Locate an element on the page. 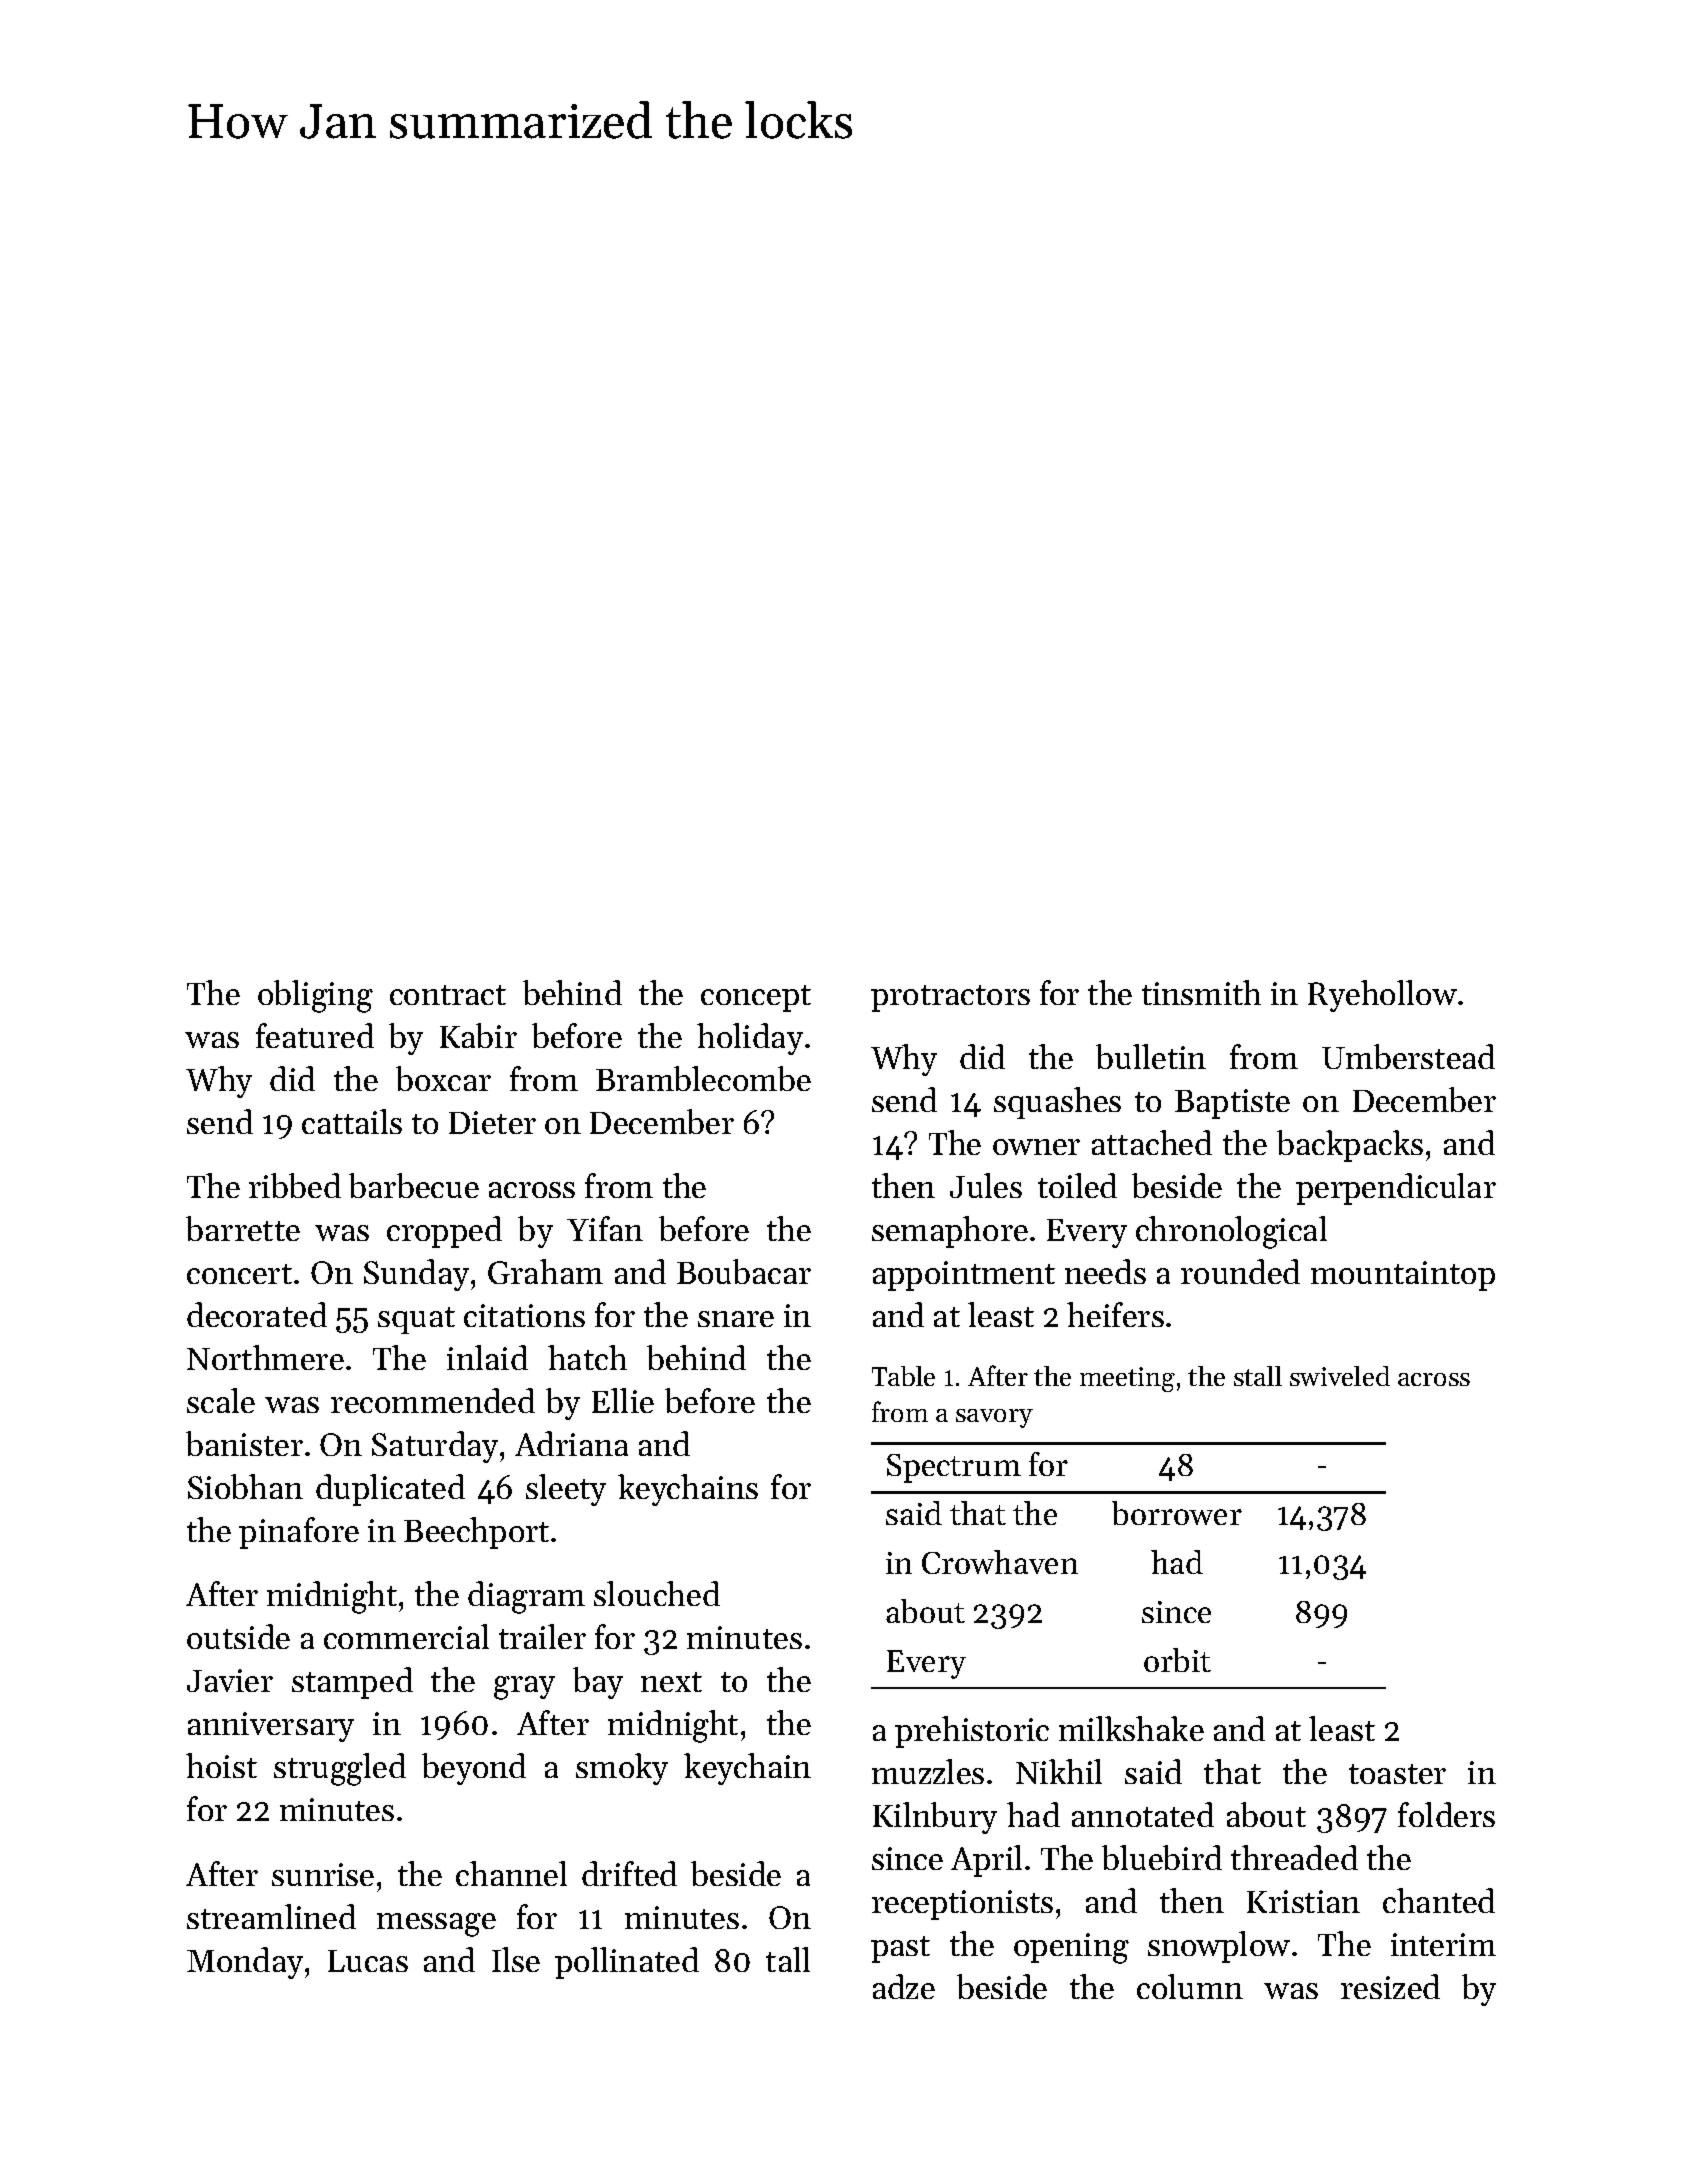  boxcar is located at coordinates (443, 1078).
